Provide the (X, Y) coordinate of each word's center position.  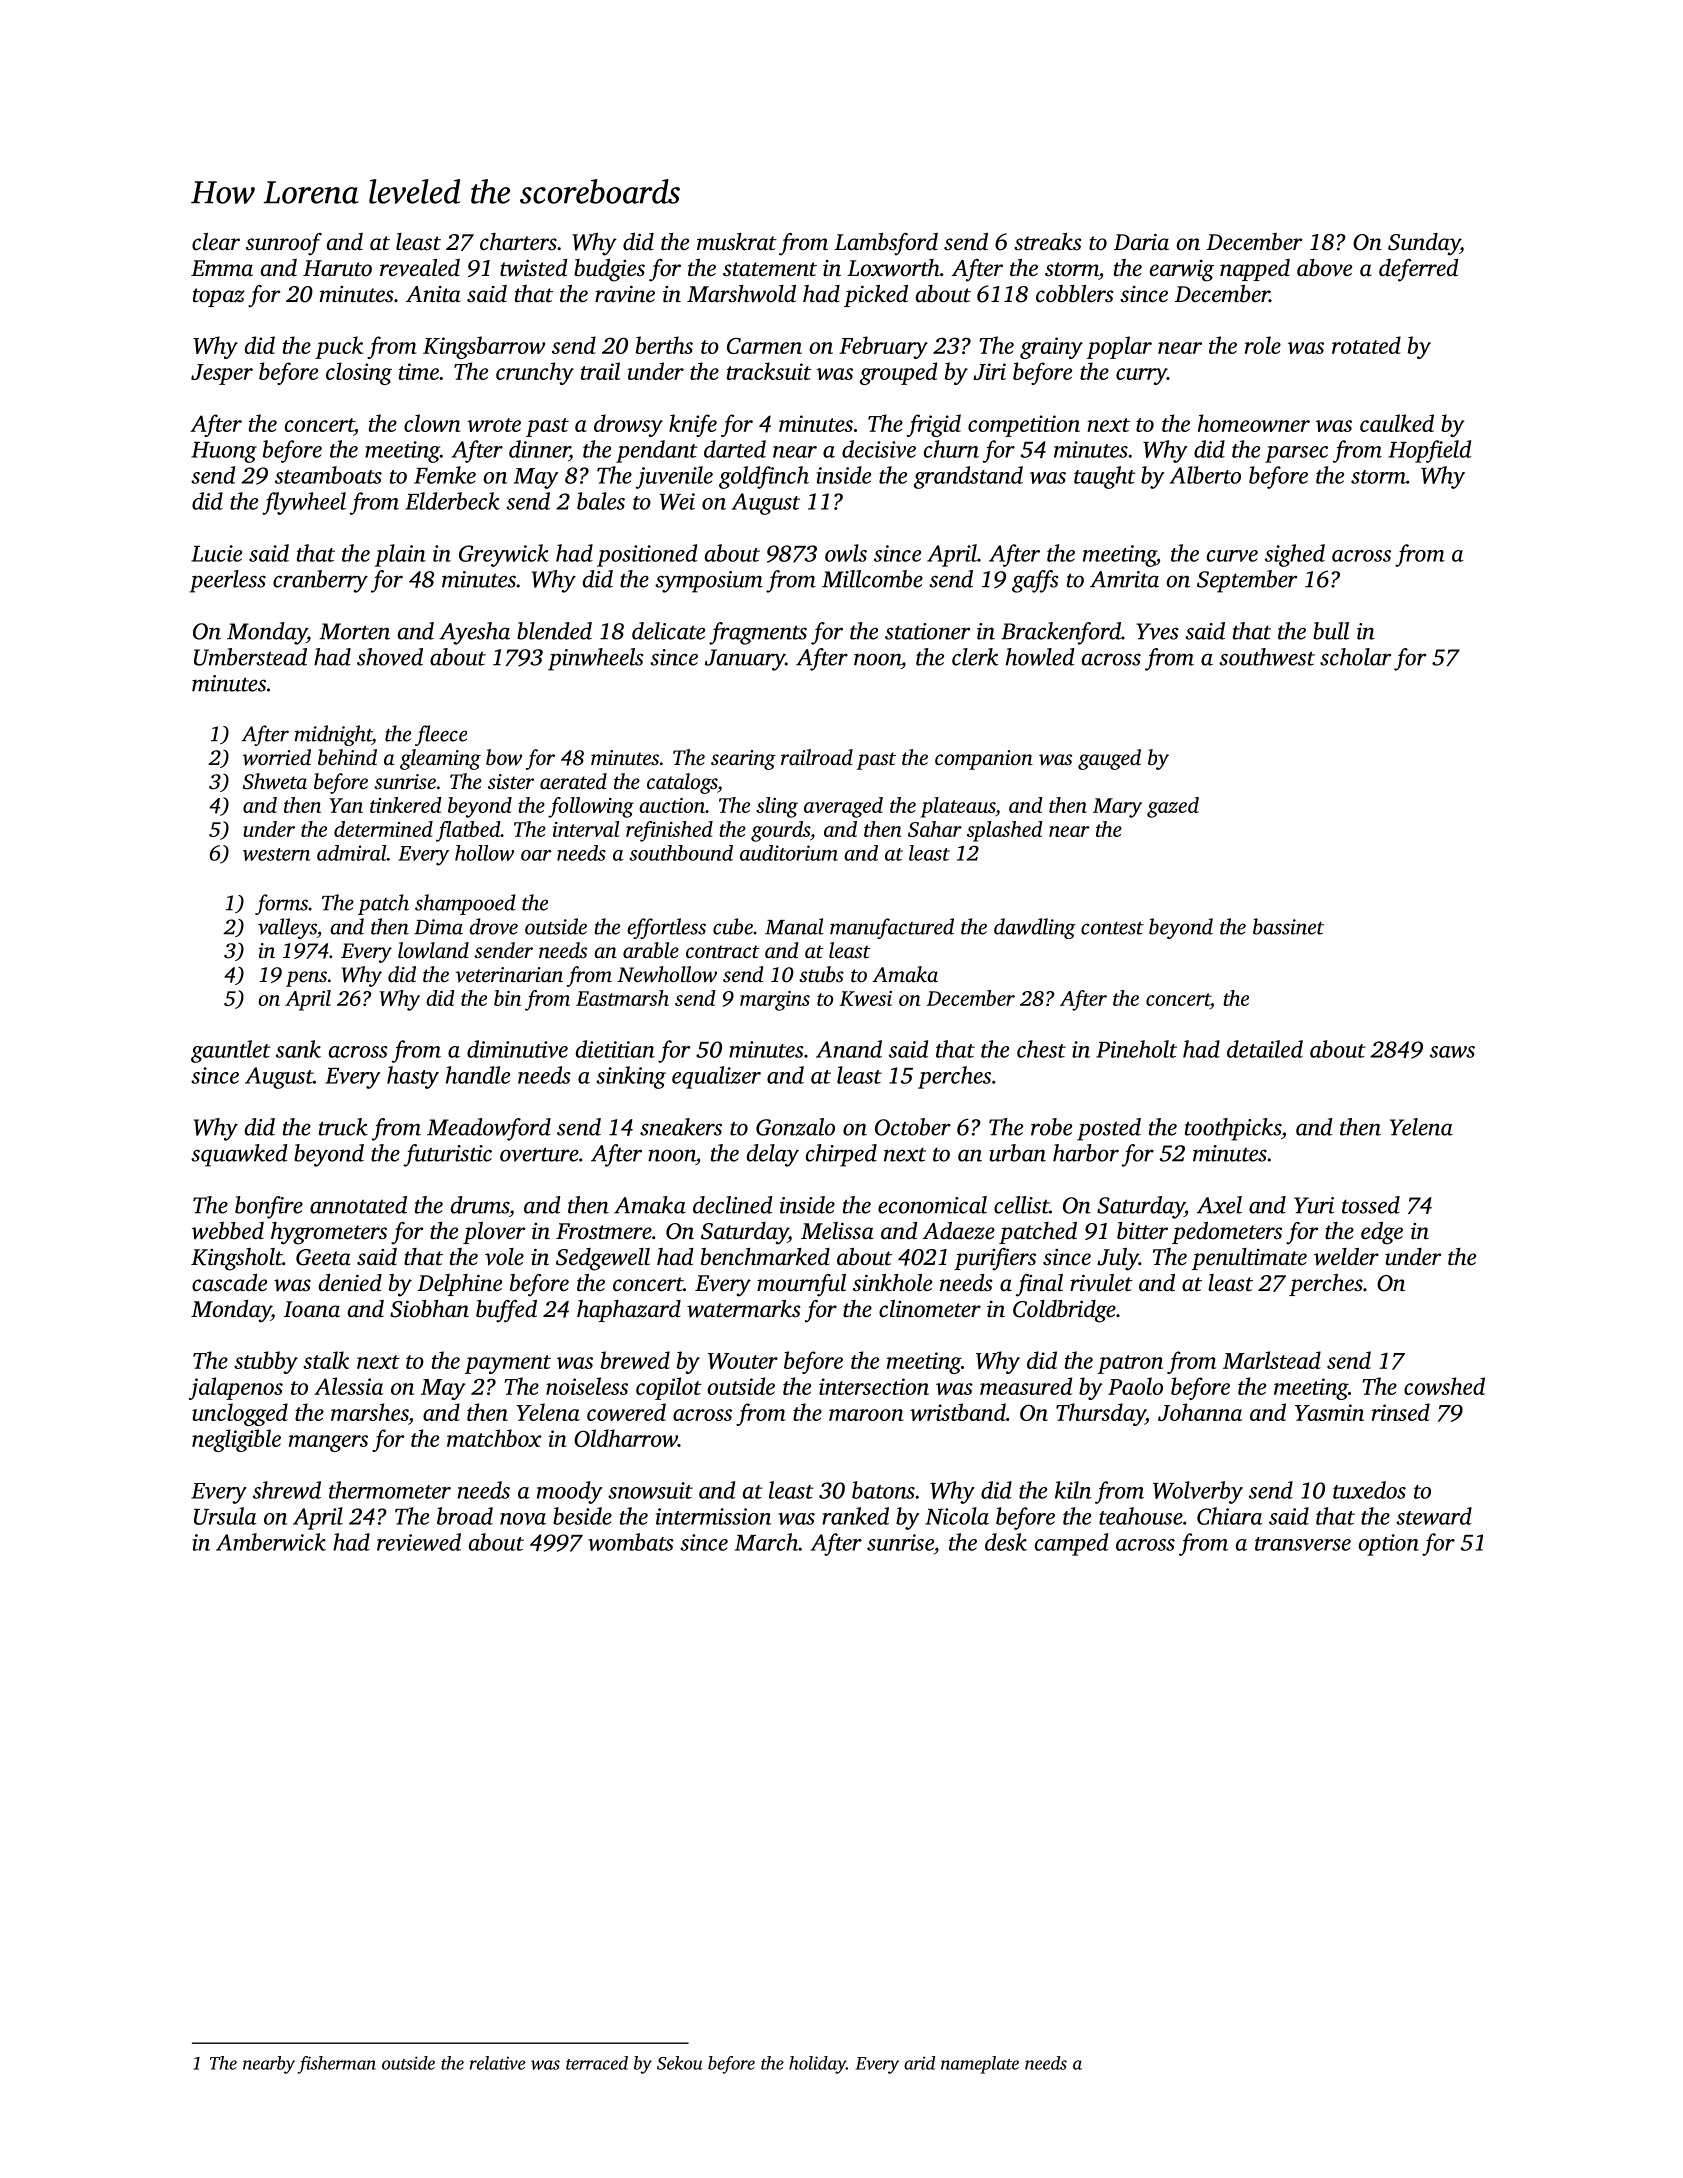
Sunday (1424, 244)
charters (518, 242)
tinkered (406, 805)
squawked (239, 1155)
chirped (841, 1155)
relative (497, 2063)
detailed (1265, 1049)
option (1388, 1545)
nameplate (980, 2065)
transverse (1303, 1544)
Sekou (679, 2063)
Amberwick (271, 1542)
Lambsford (886, 244)
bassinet (1288, 926)
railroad (817, 757)
